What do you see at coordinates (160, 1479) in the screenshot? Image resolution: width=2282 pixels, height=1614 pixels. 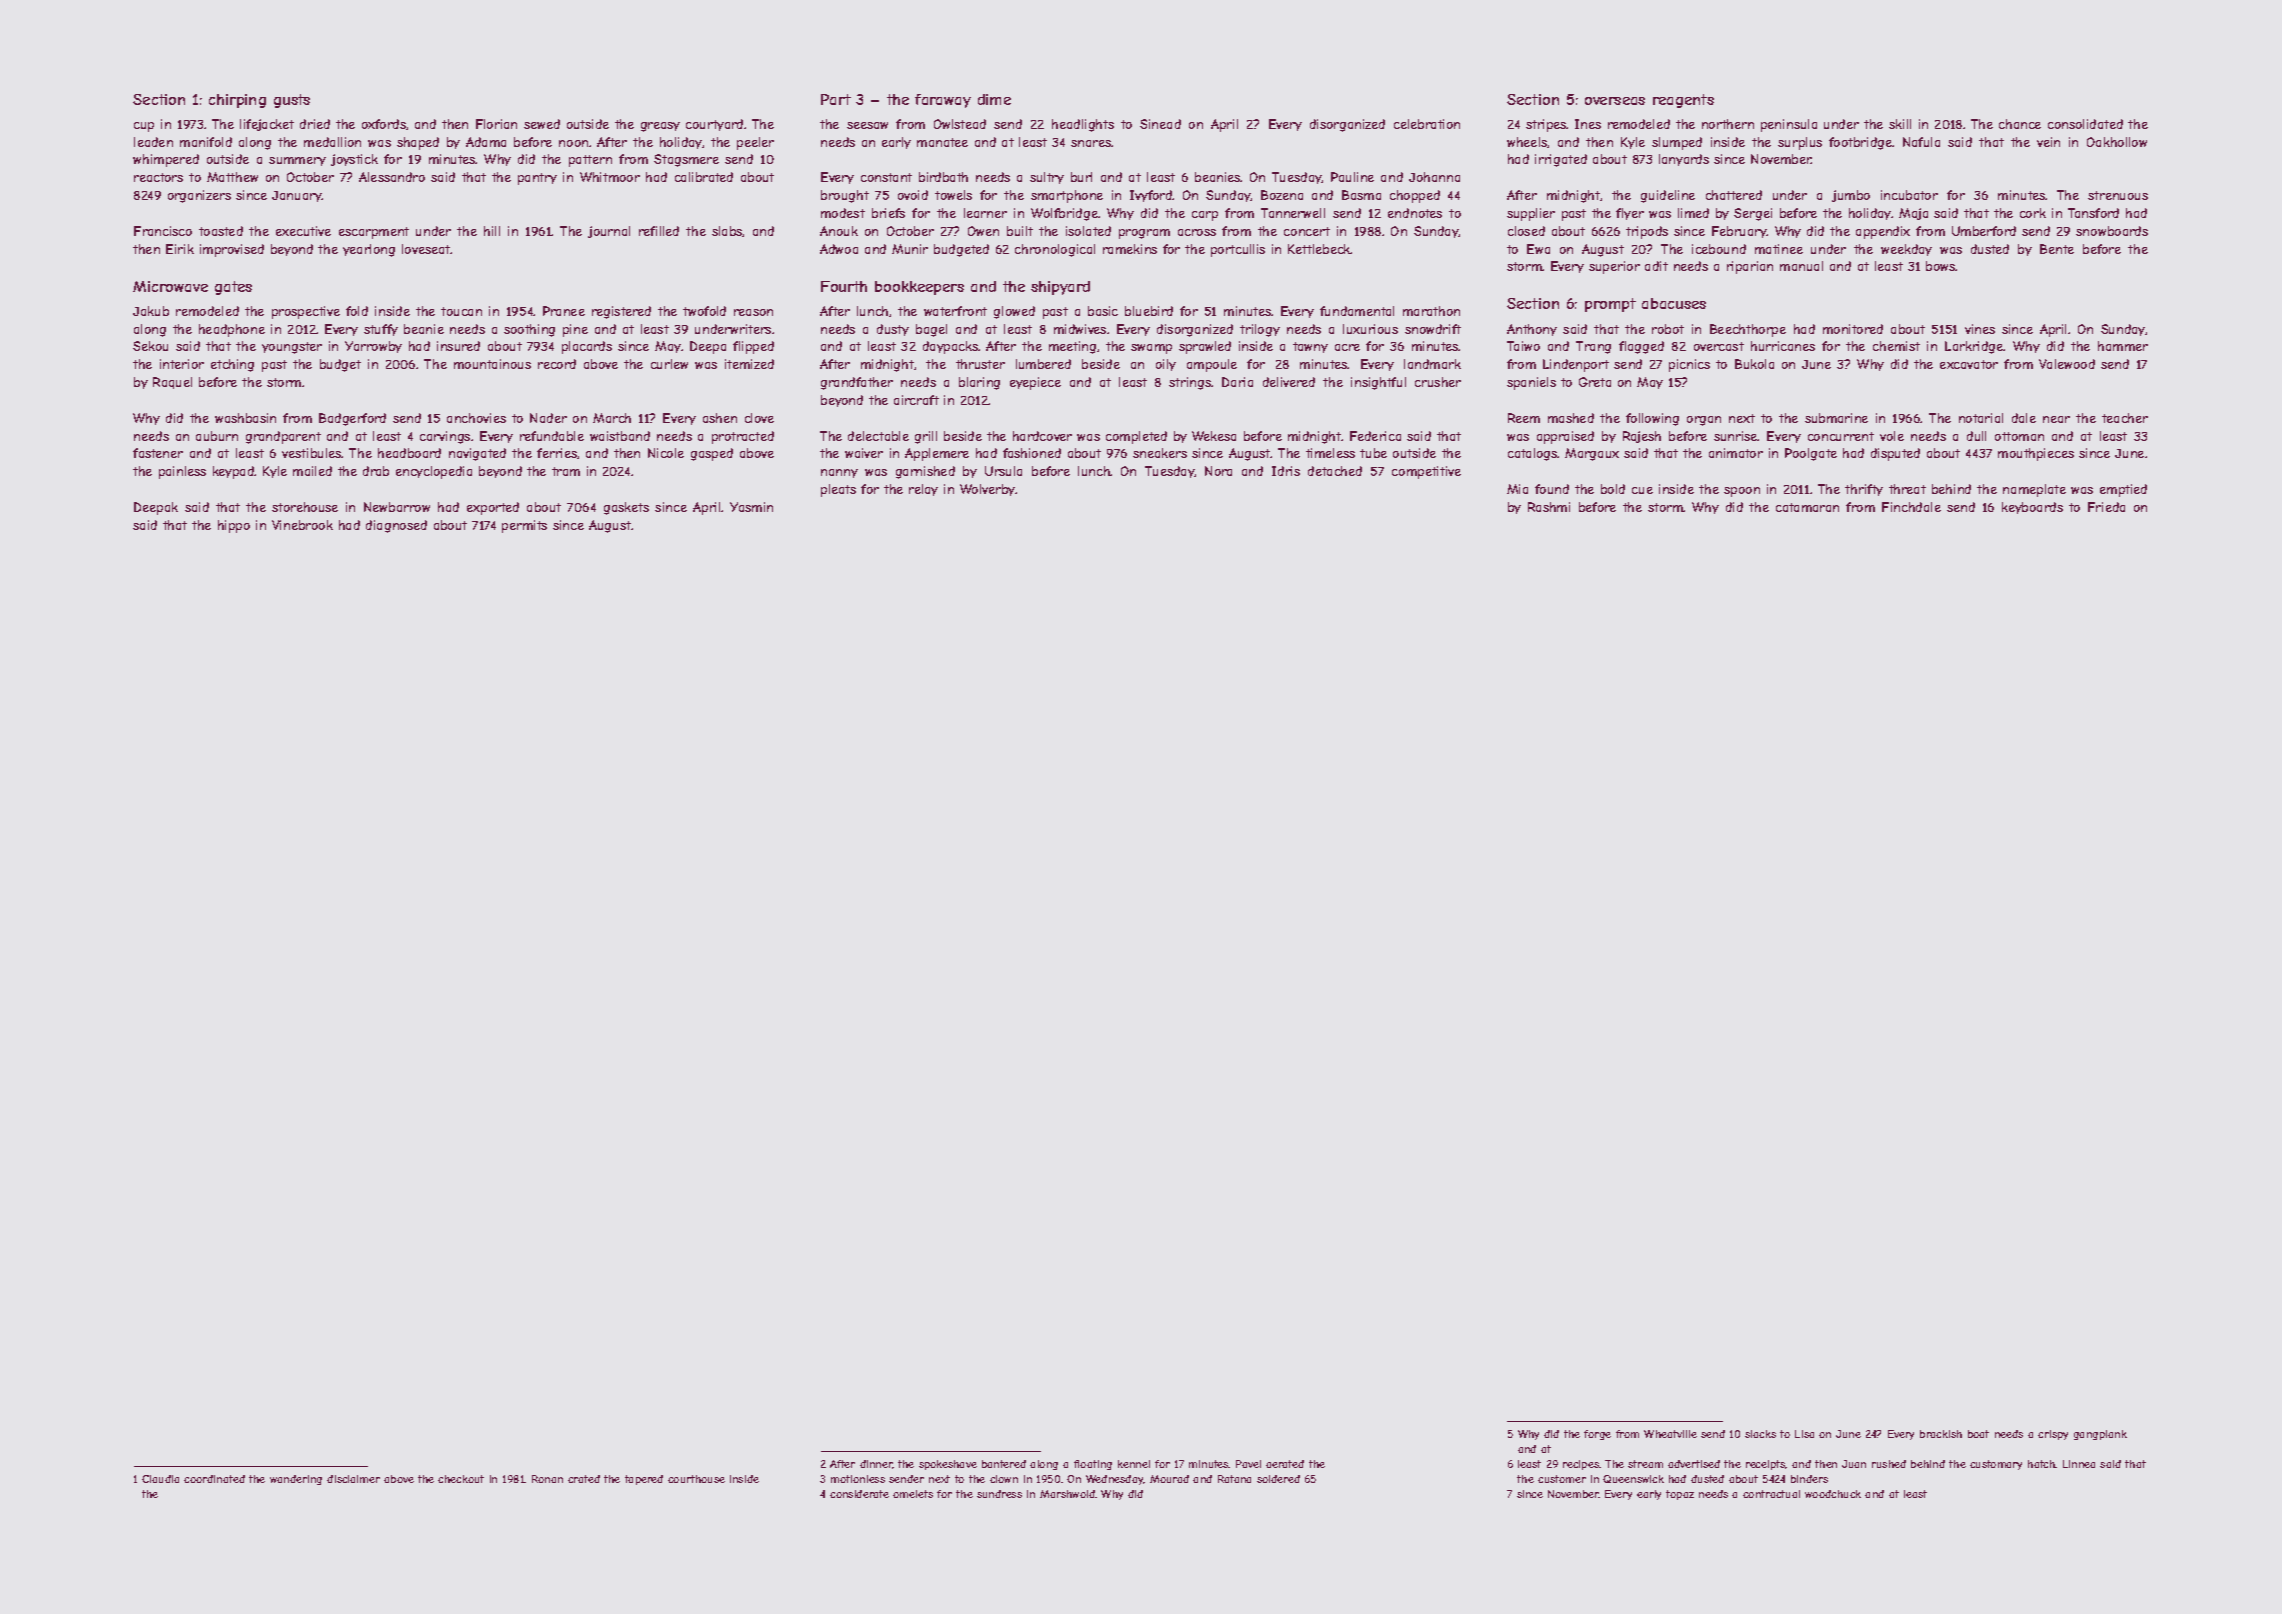 I see `Claudia` at bounding box center [160, 1479].
